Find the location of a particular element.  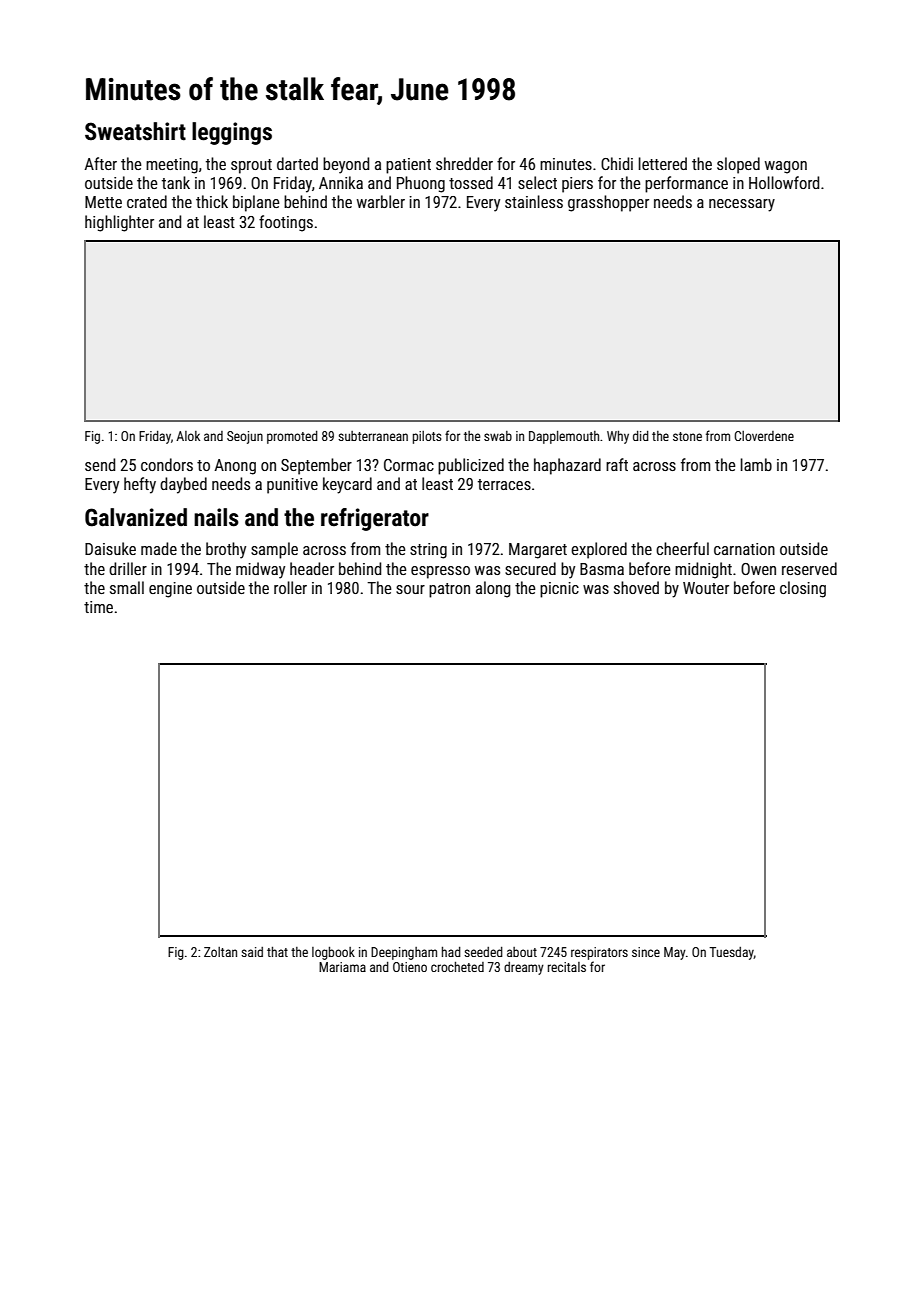

Galvanized is located at coordinates (136, 517).
